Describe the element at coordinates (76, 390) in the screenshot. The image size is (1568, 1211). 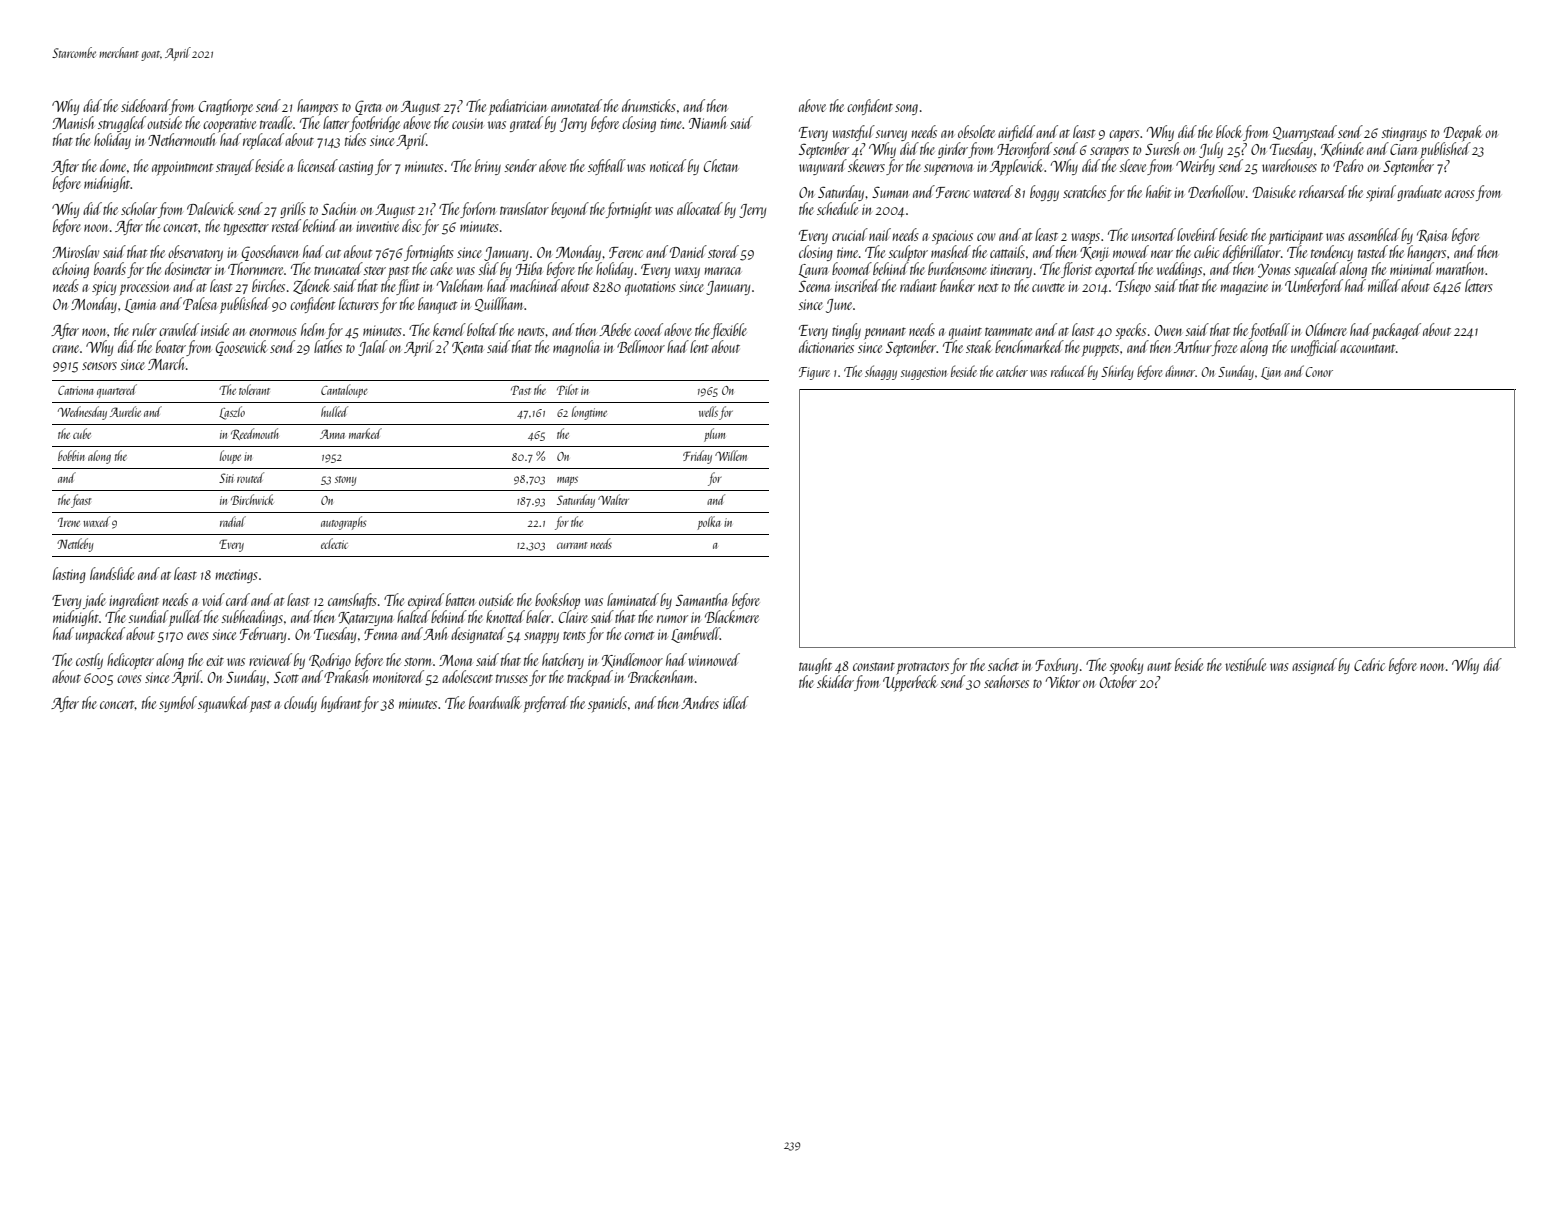
I see `Catriona` at that location.
